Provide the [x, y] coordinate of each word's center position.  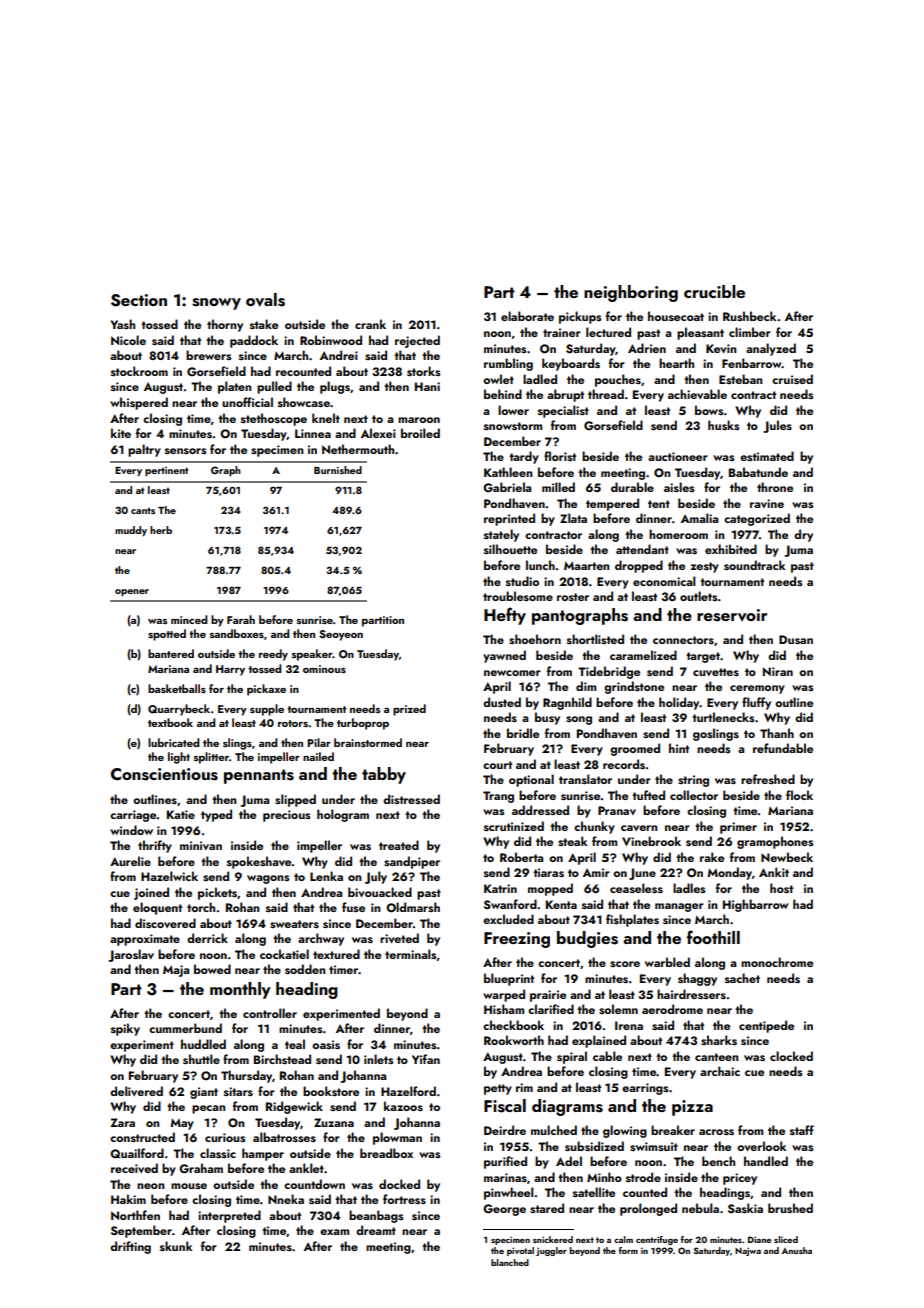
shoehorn [535, 639]
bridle [523, 733]
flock [799, 795]
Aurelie [130, 861]
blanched [510, 1262]
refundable [783, 748]
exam [334, 1232]
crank [370, 324]
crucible [714, 291]
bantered [171, 653]
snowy [216, 304]
